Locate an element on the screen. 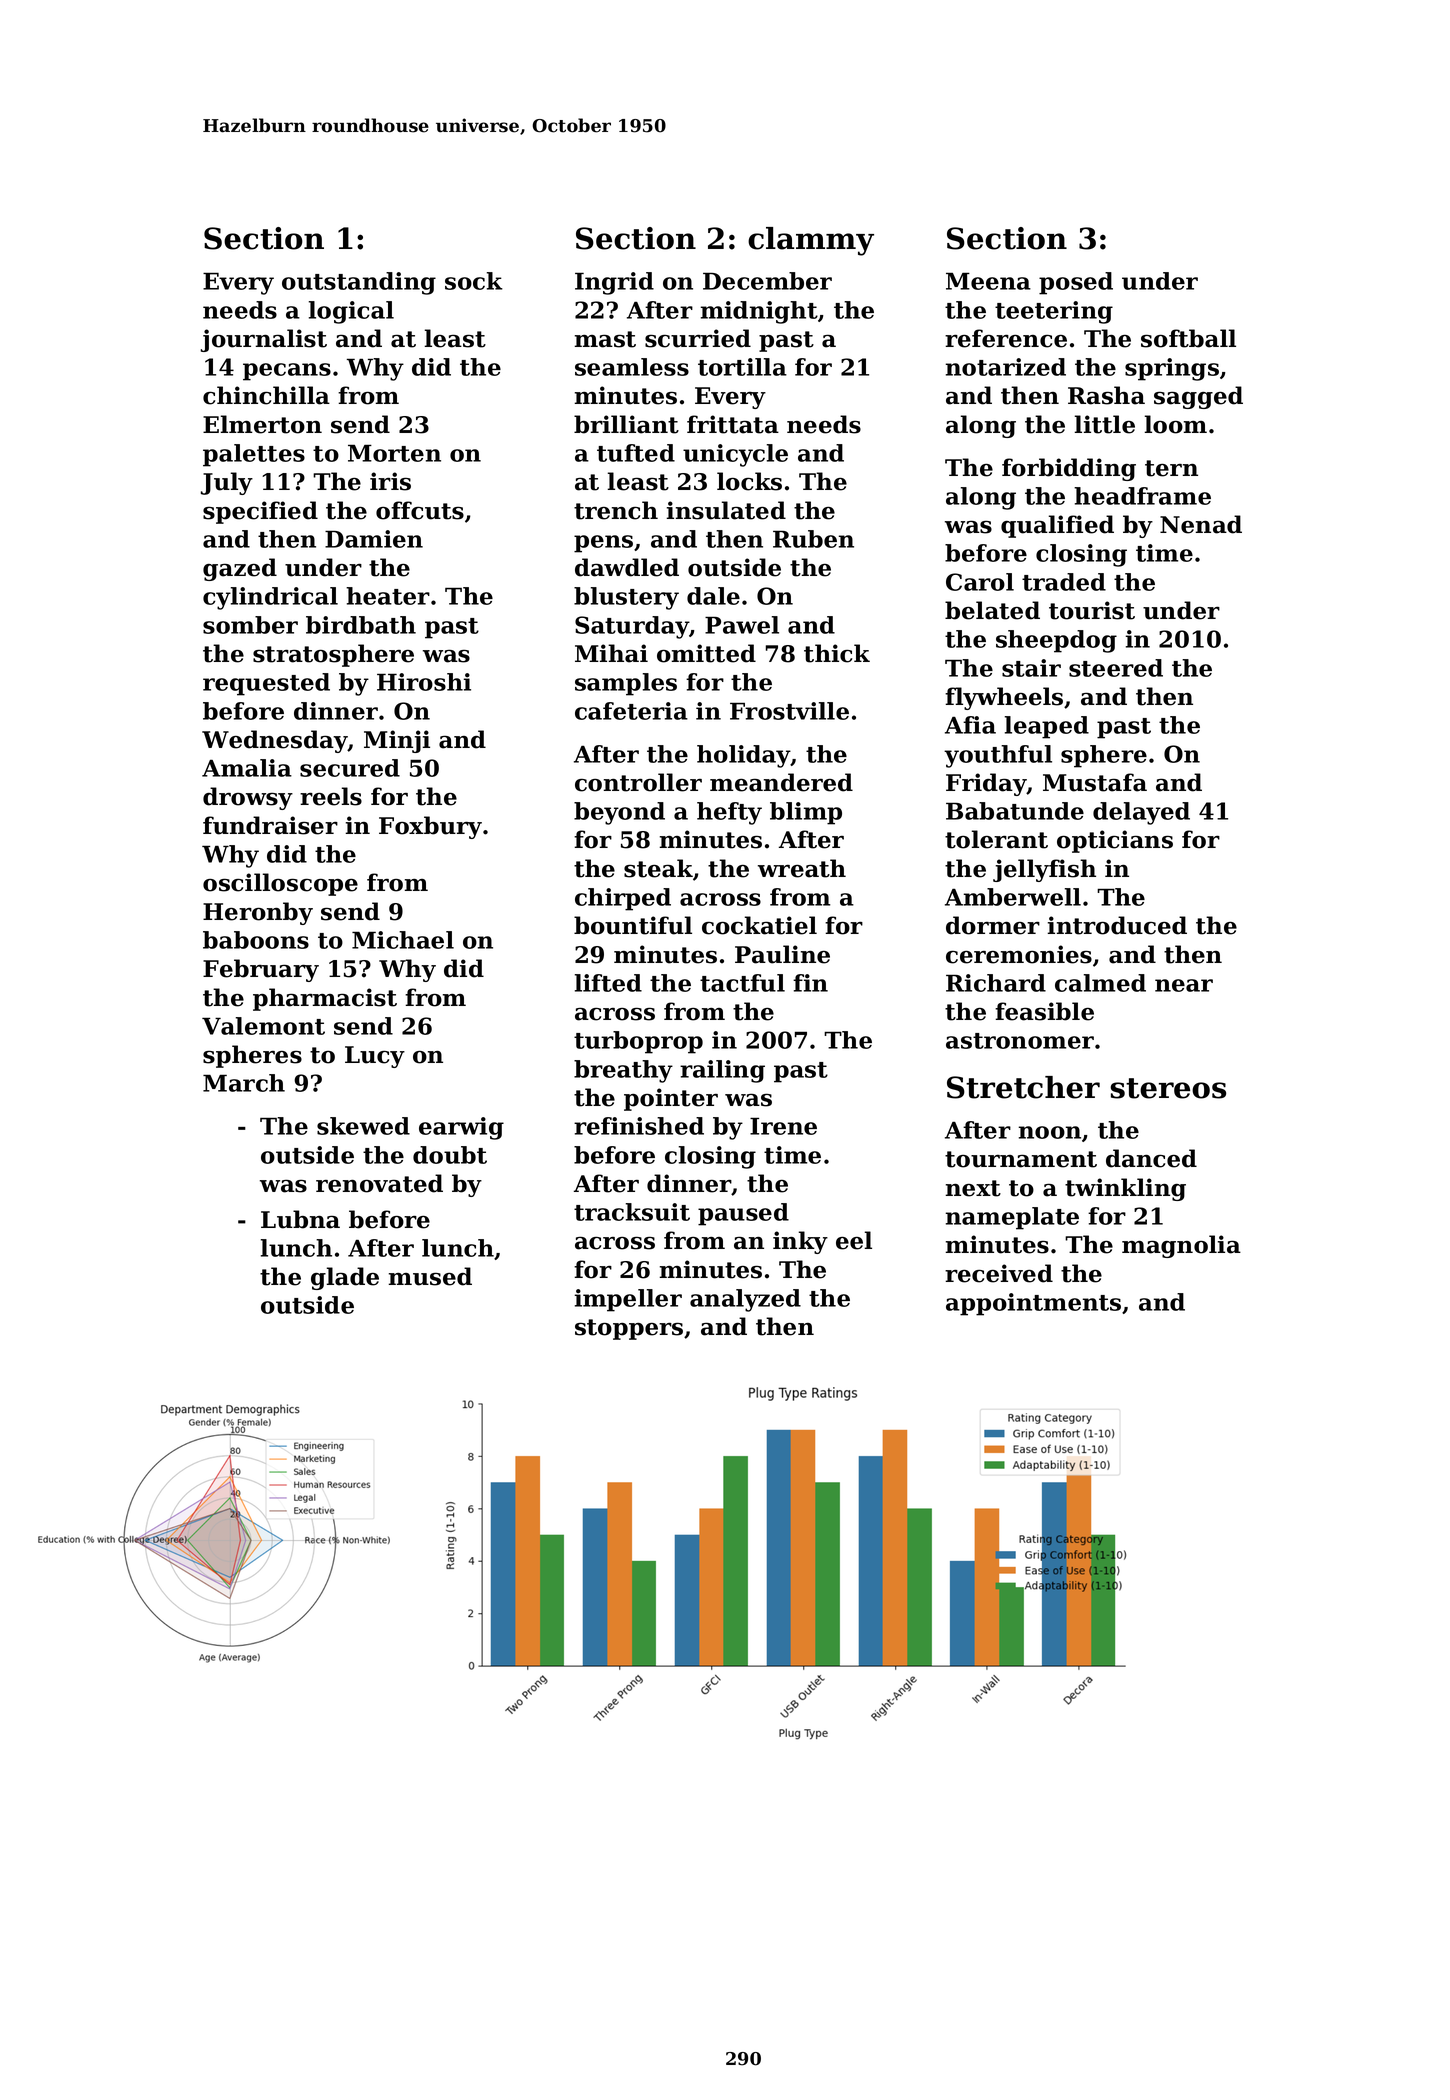 The height and width of the screenshot is (2100, 1450). Afia is located at coordinates (970, 725).
